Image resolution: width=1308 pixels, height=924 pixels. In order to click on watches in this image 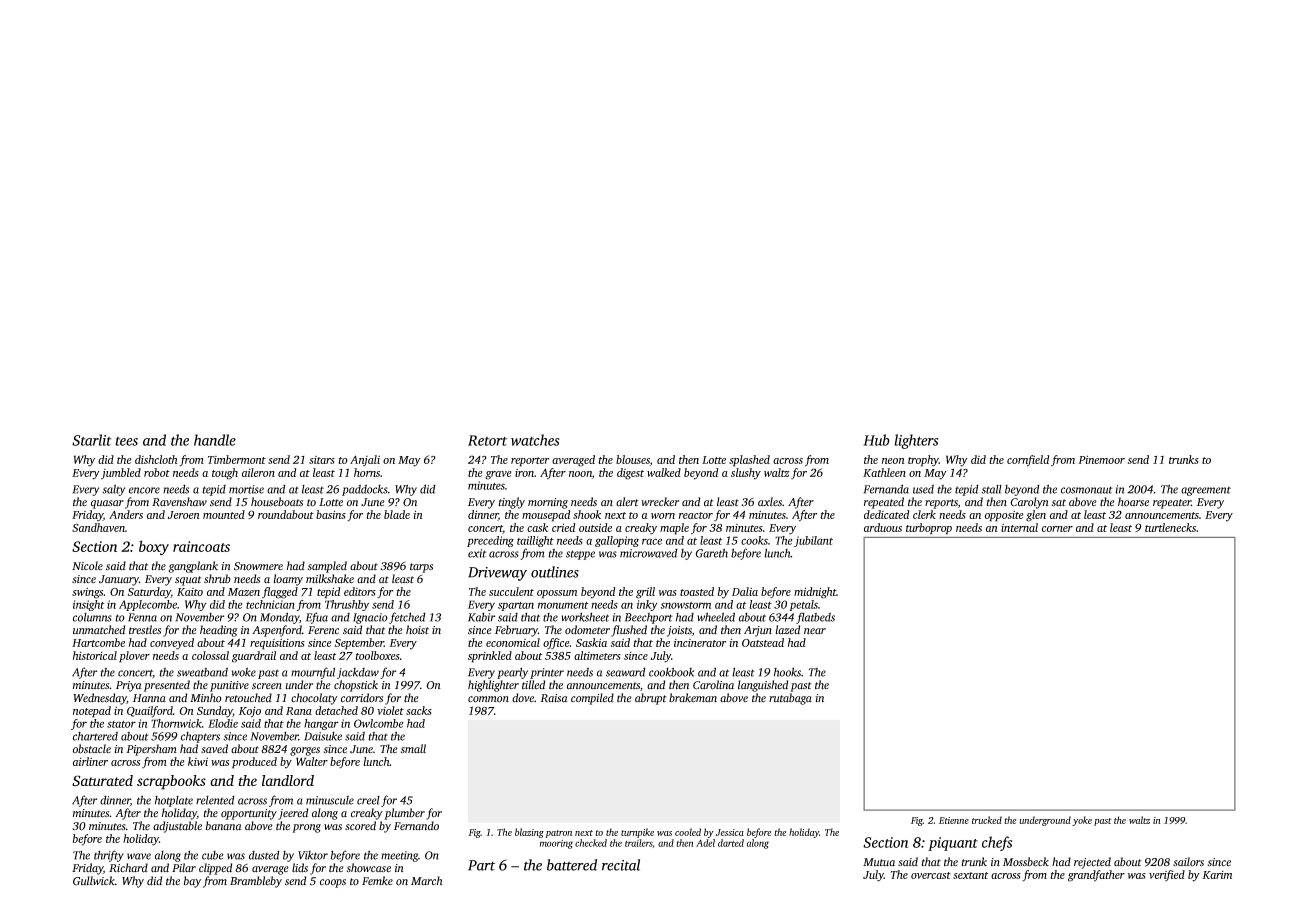, I will do `click(535, 440)`.
